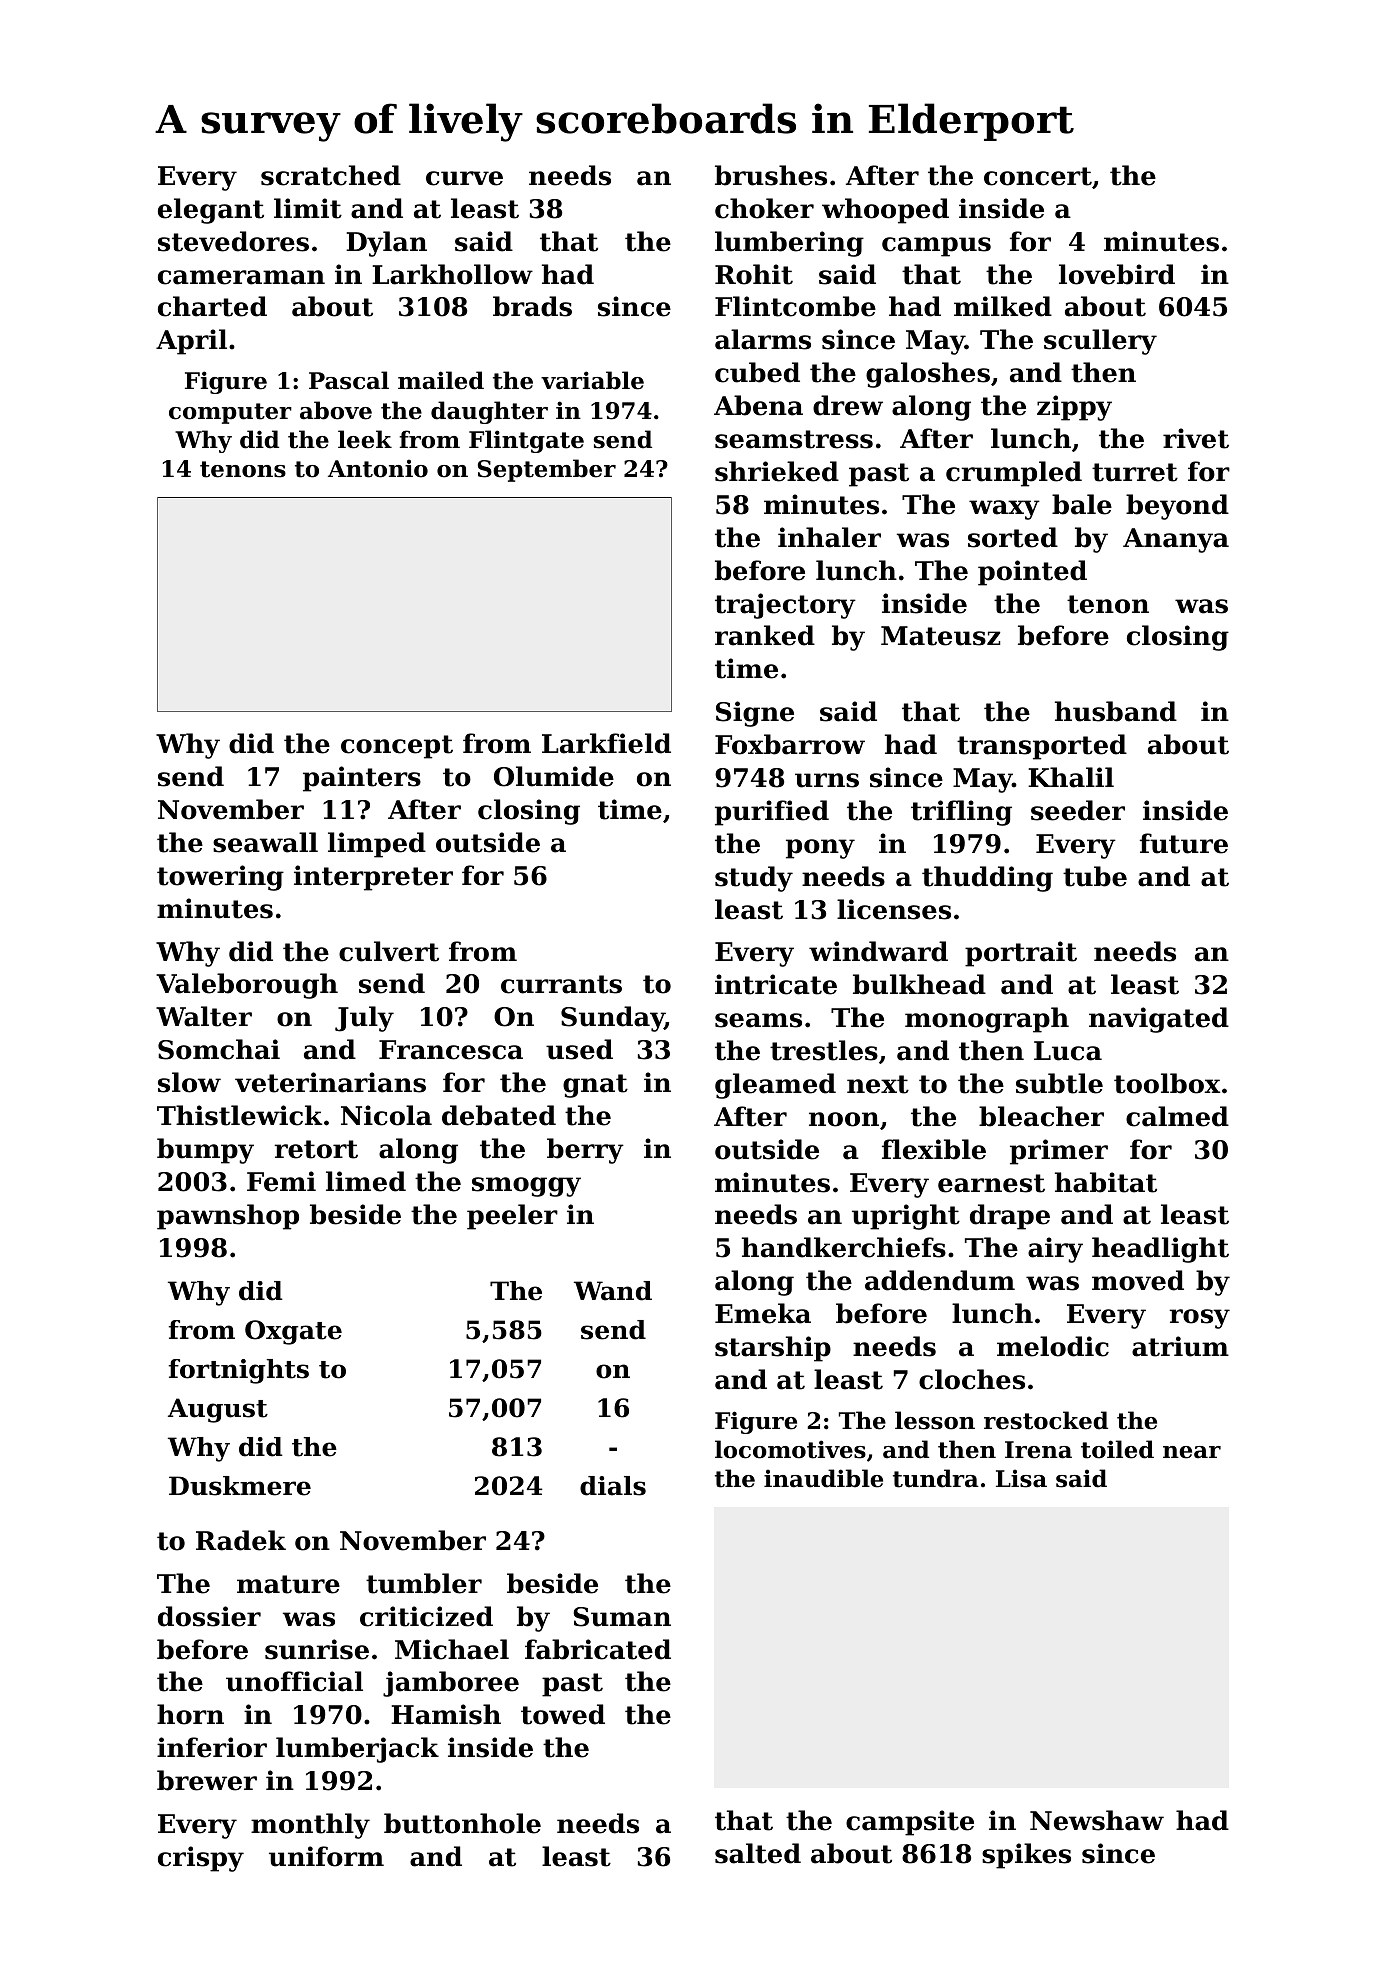 The height and width of the screenshot is (1969, 1386). What do you see at coordinates (878, 1084) in the screenshot?
I see `next` at bounding box center [878, 1084].
